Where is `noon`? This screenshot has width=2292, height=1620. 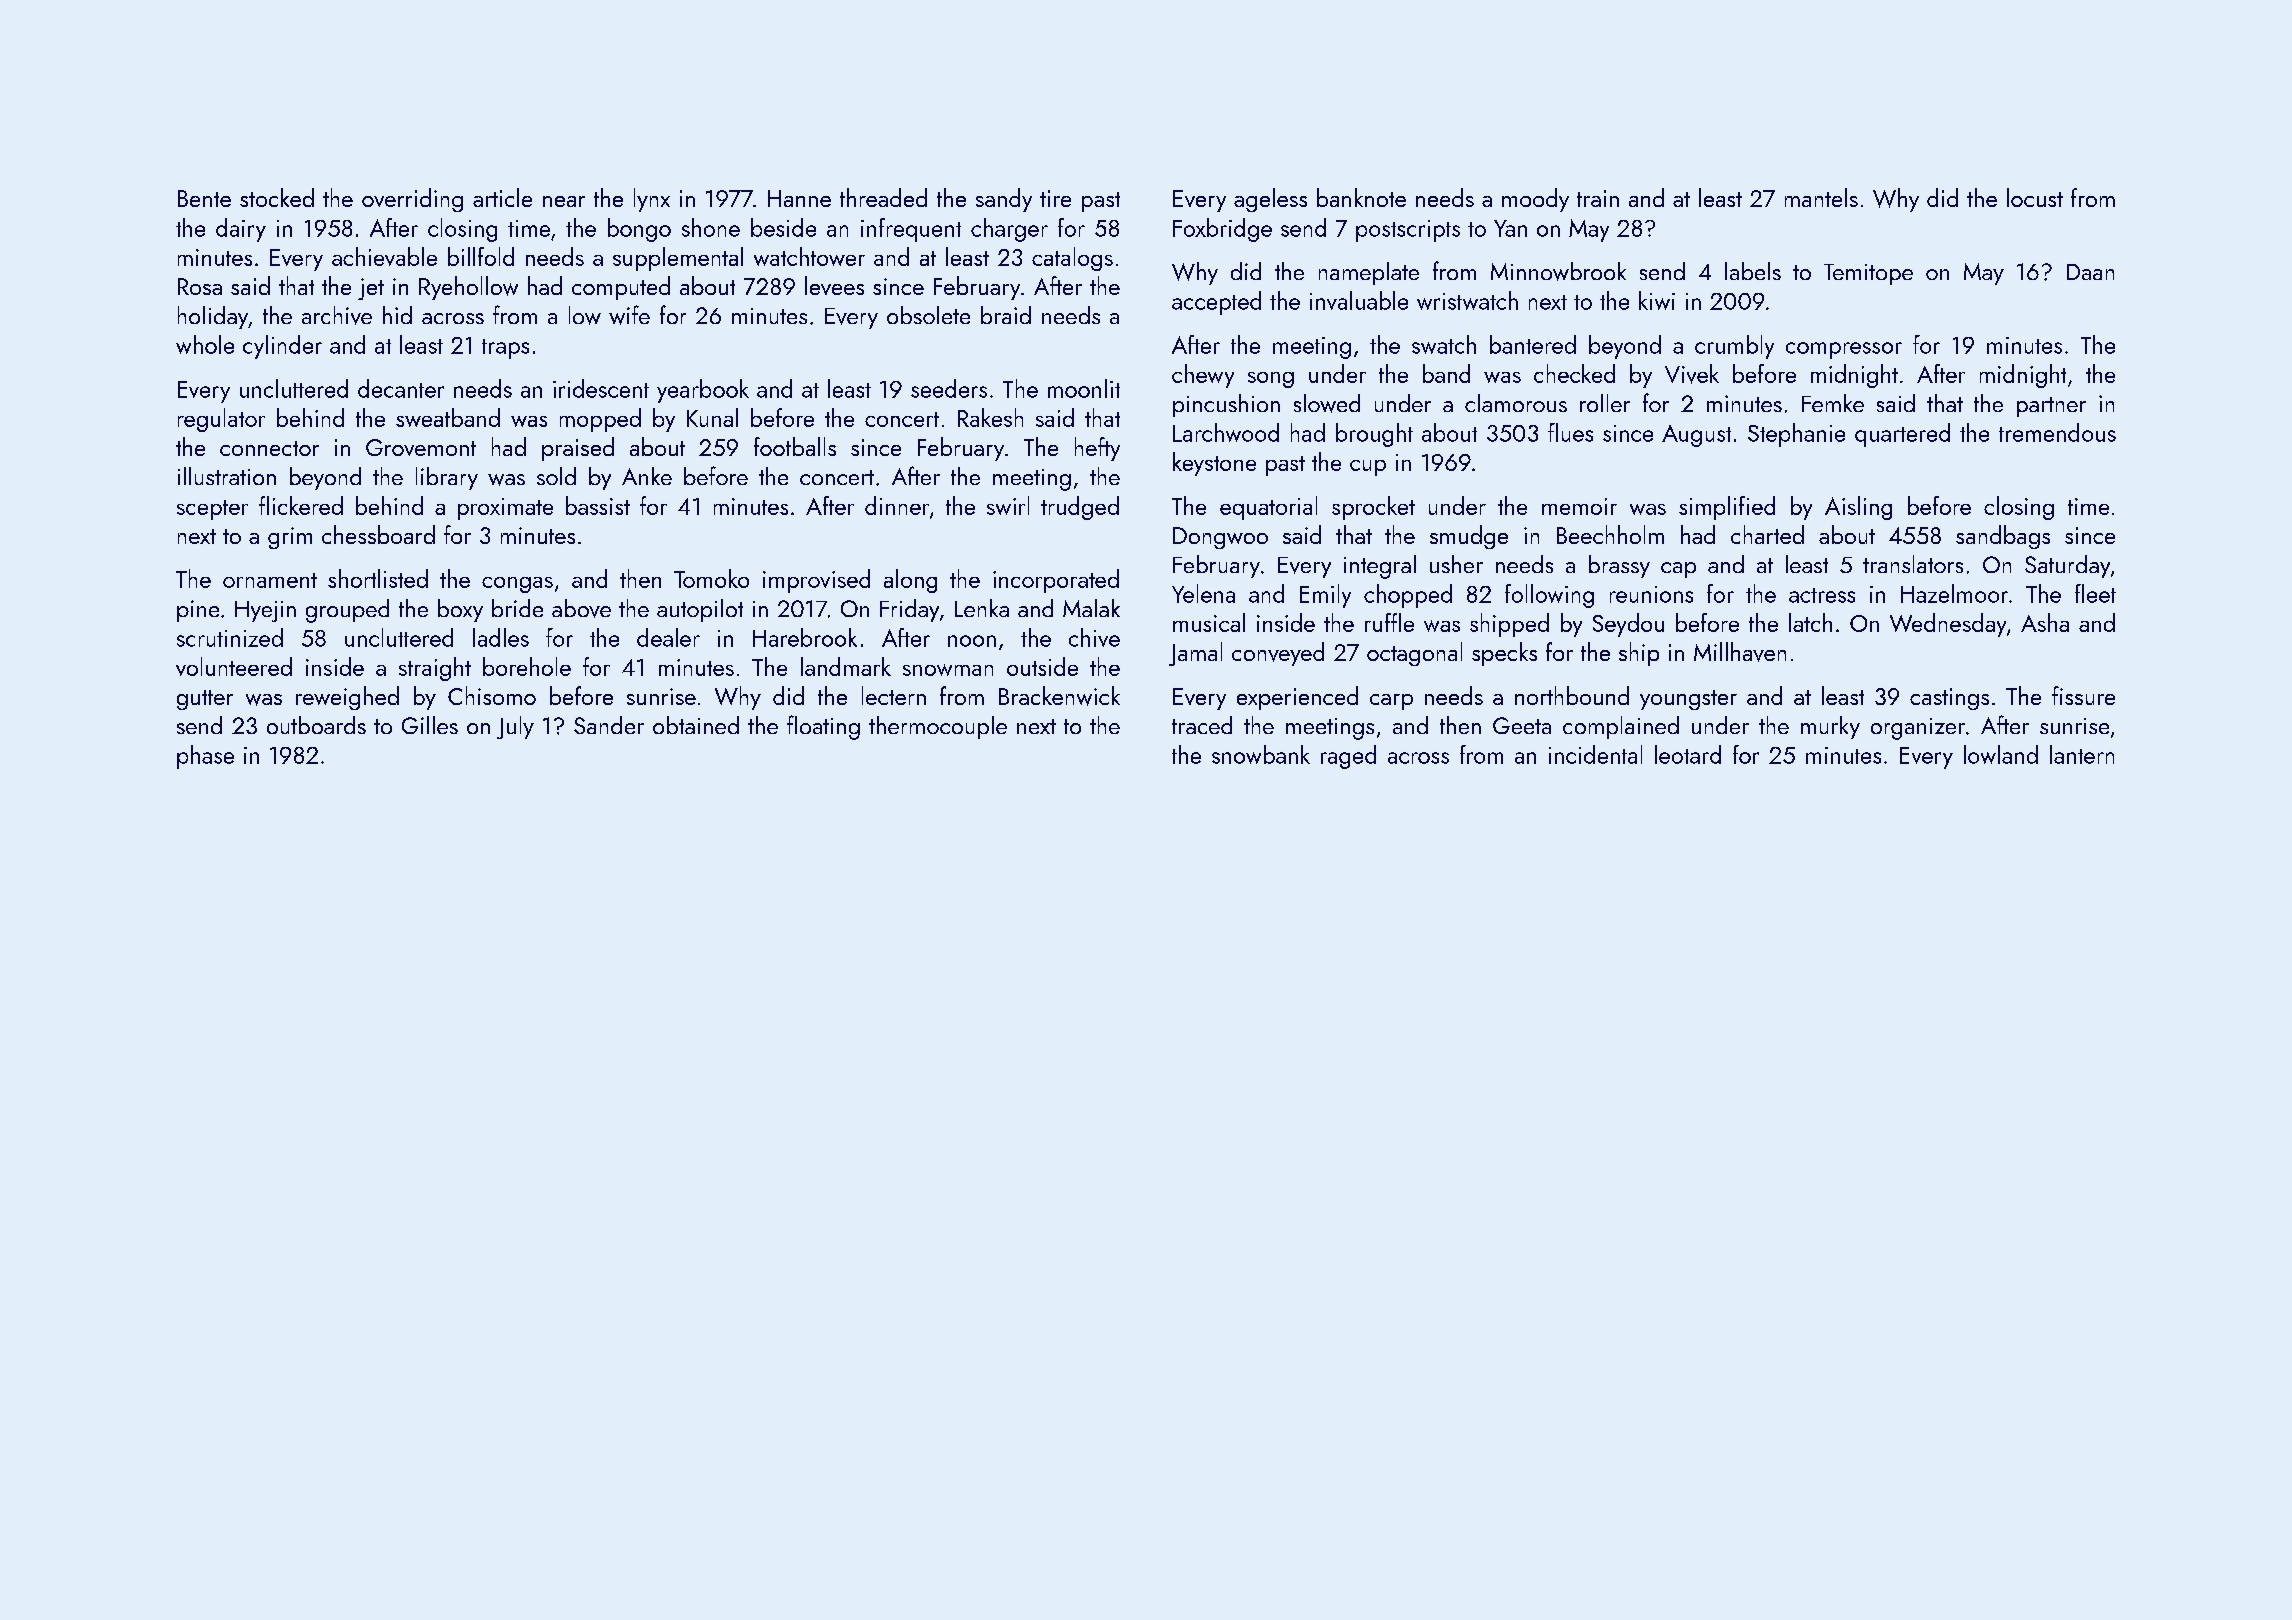 noon is located at coordinates (972, 641).
